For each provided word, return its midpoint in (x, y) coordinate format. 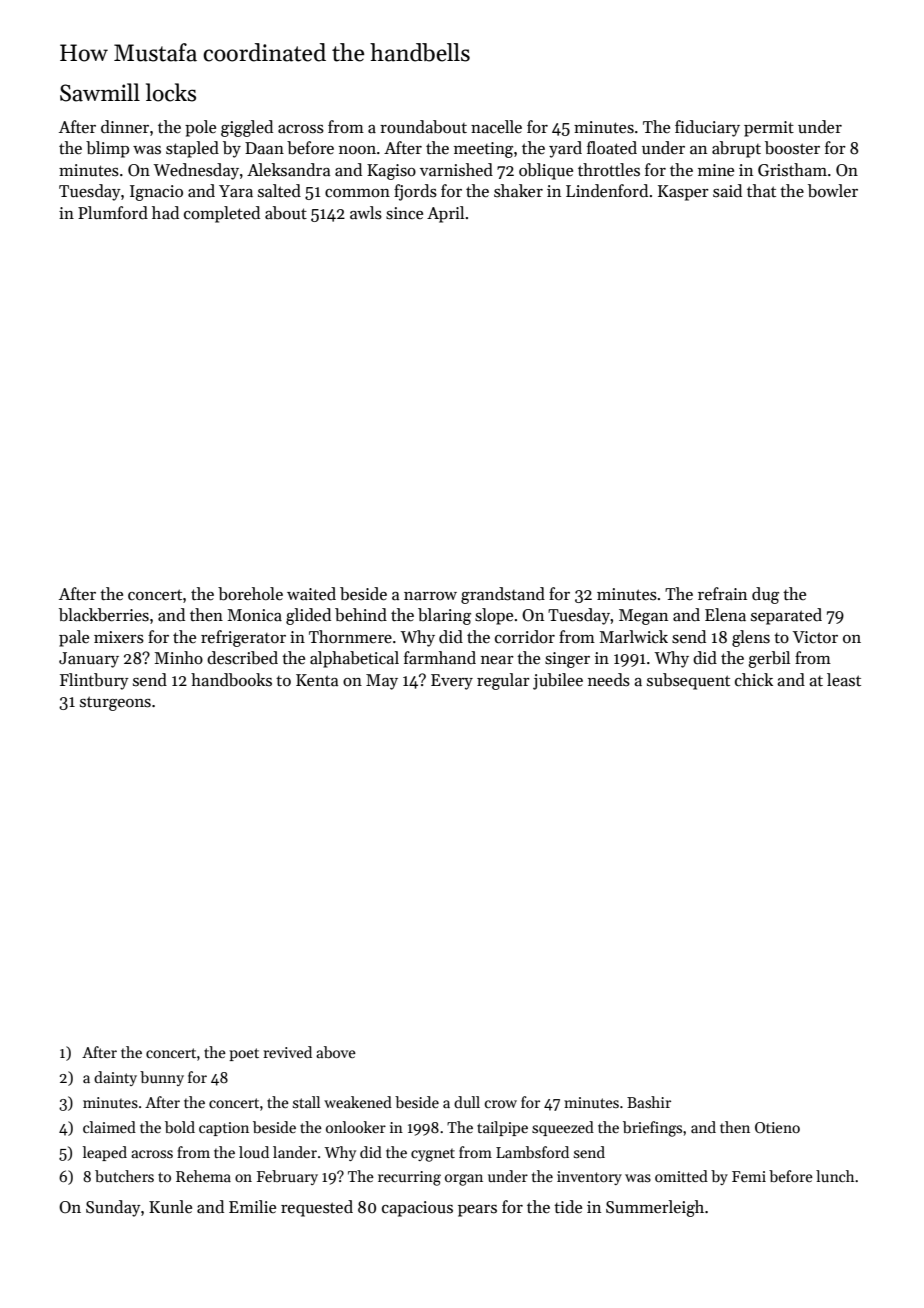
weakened (358, 1102)
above (336, 1052)
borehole (250, 594)
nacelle (496, 127)
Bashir (649, 1102)
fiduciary (707, 128)
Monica (255, 615)
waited (311, 593)
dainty (115, 1078)
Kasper (683, 193)
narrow (430, 596)
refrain (722, 594)
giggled (247, 128)
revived (288, 1052)
